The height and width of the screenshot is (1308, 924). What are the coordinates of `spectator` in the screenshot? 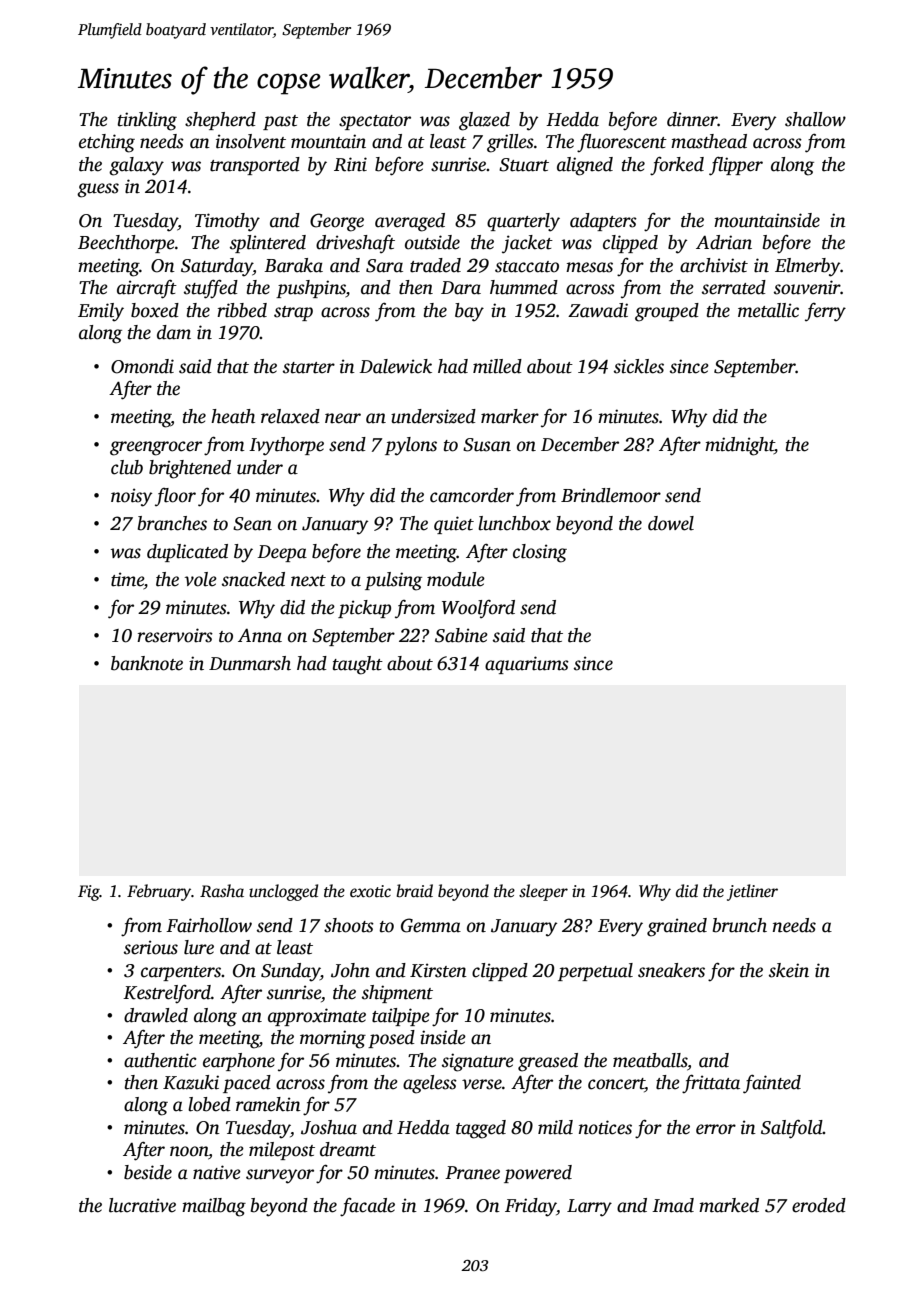 It's located at (375, 122).
